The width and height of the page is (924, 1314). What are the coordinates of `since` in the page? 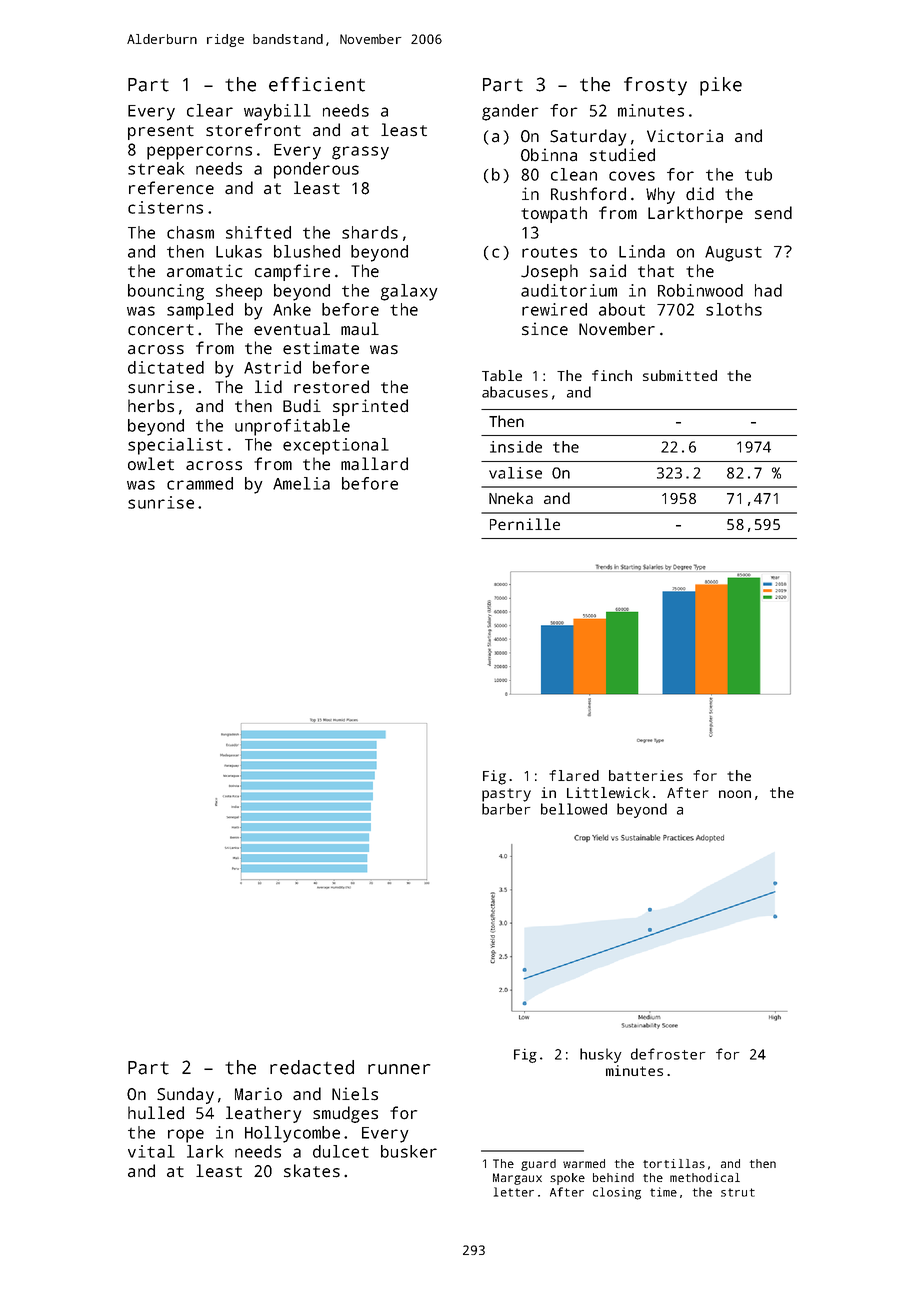 It's located at (545, 329).
